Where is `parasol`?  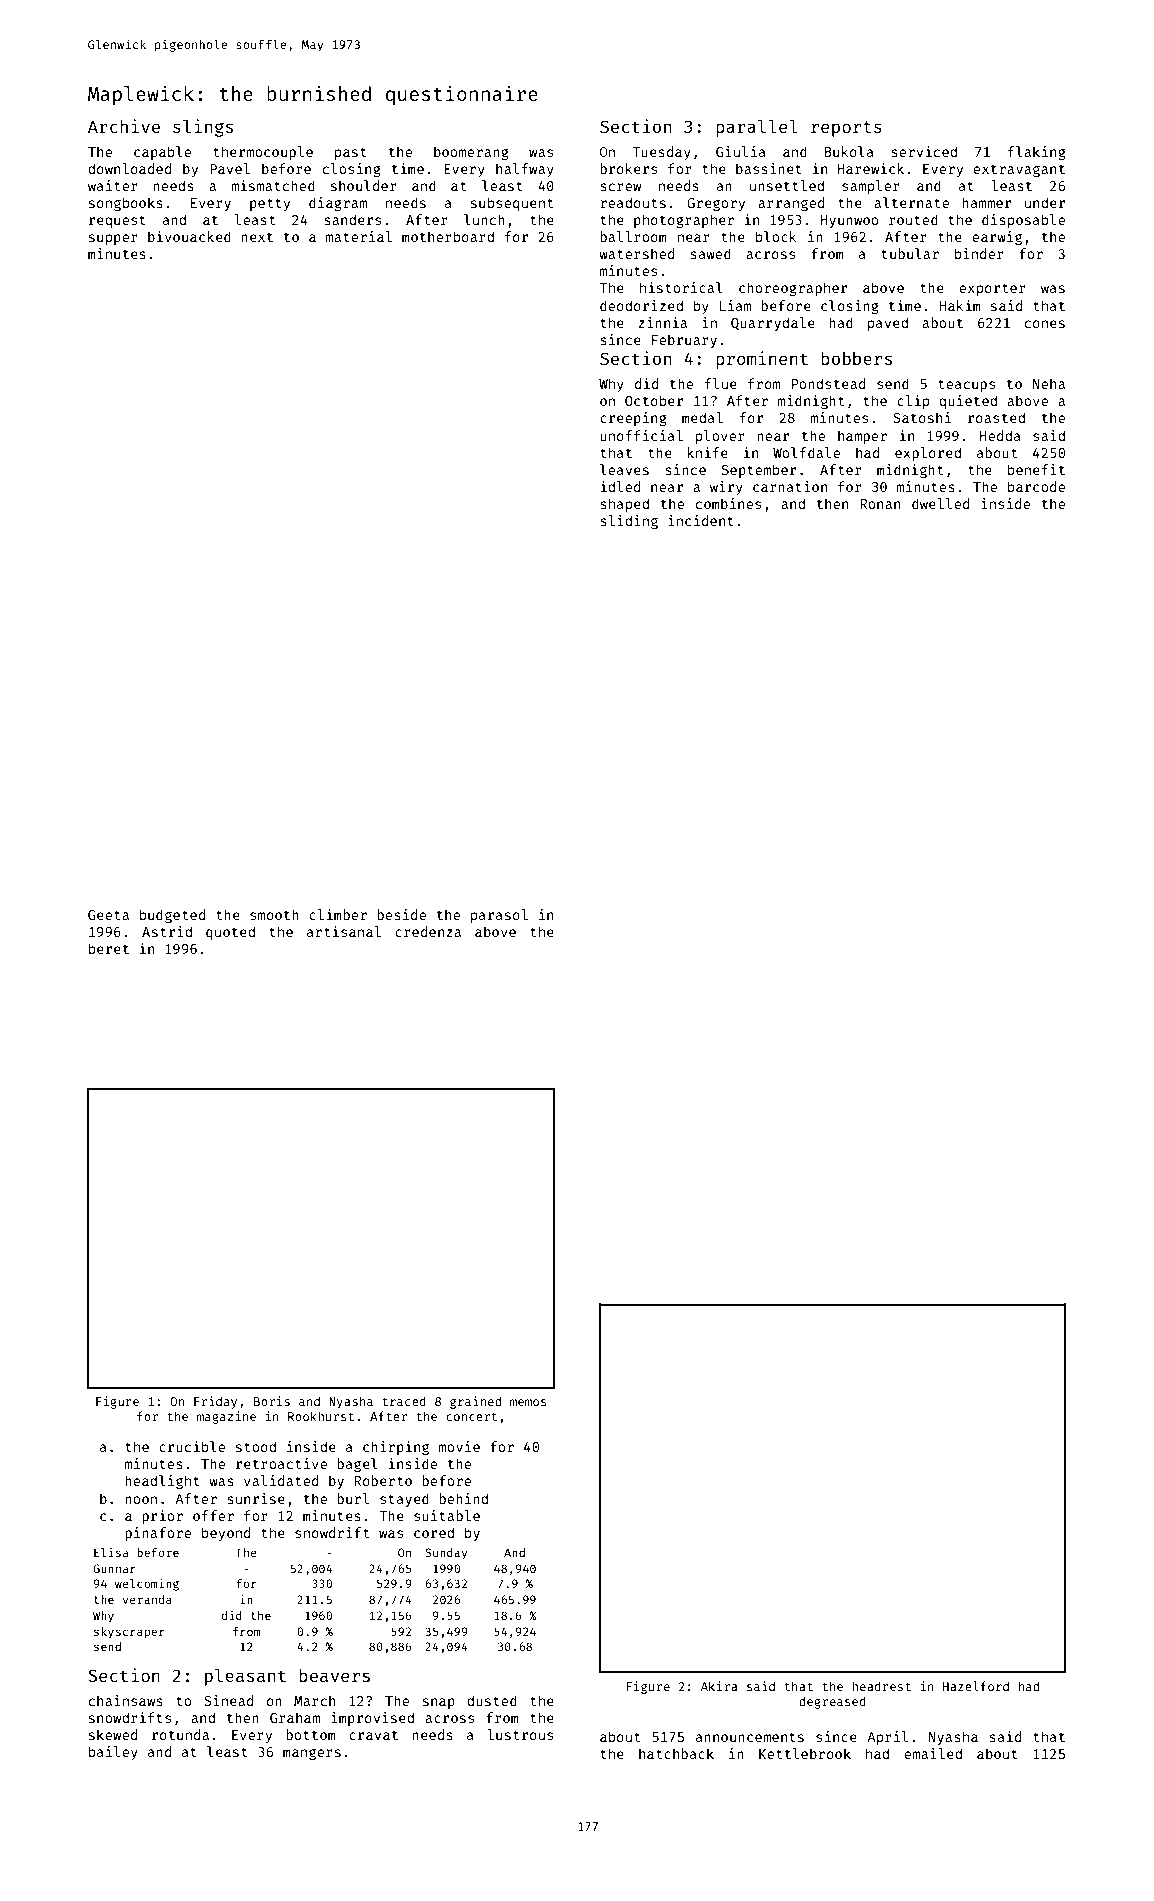 parasol is located at coordinates (499, 916).
